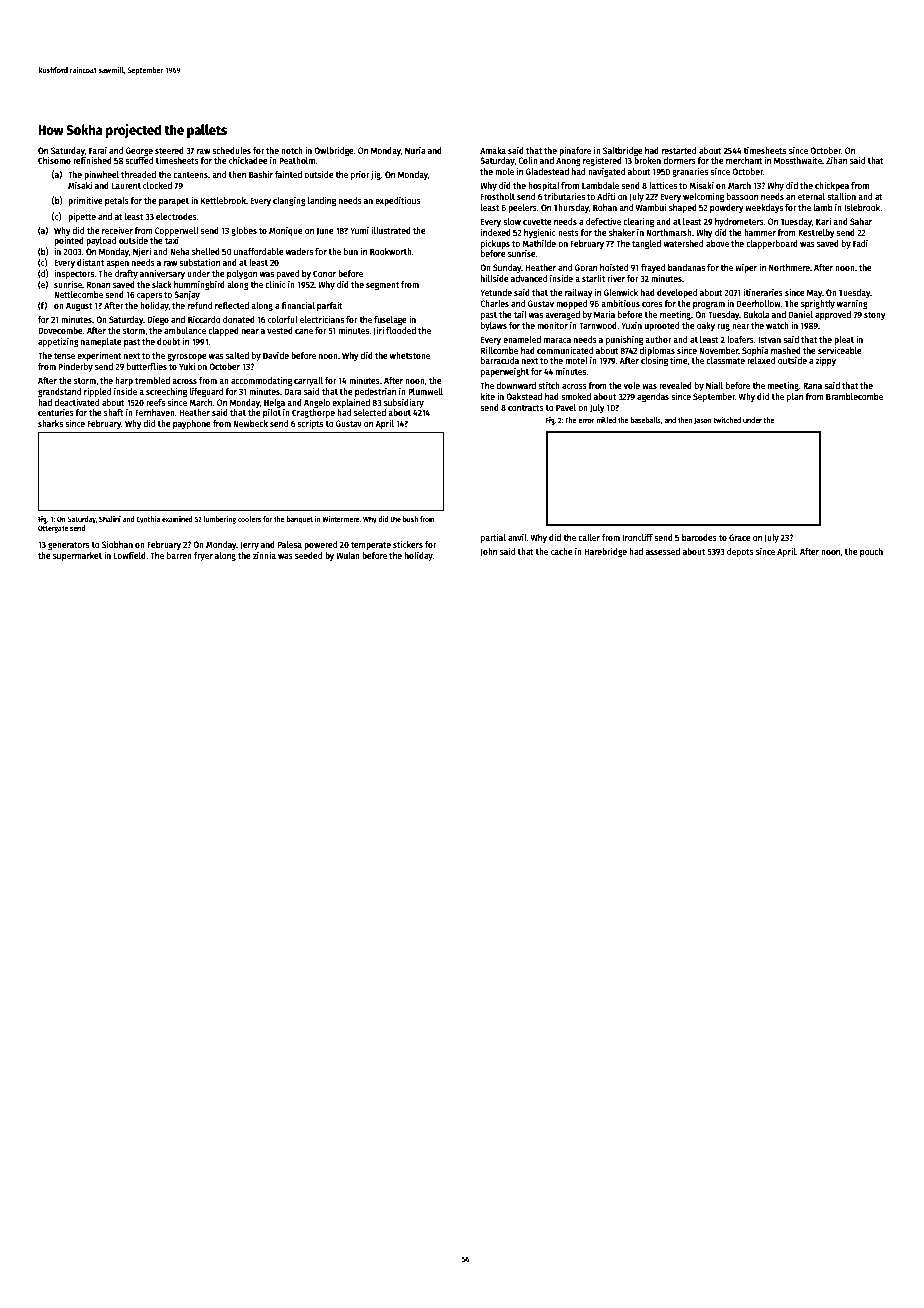 The image size is (924, 1308). What do you see at coordinates (854, 396) in the image?
I see `Bramblecombe` at bounding box center [854, 396].
